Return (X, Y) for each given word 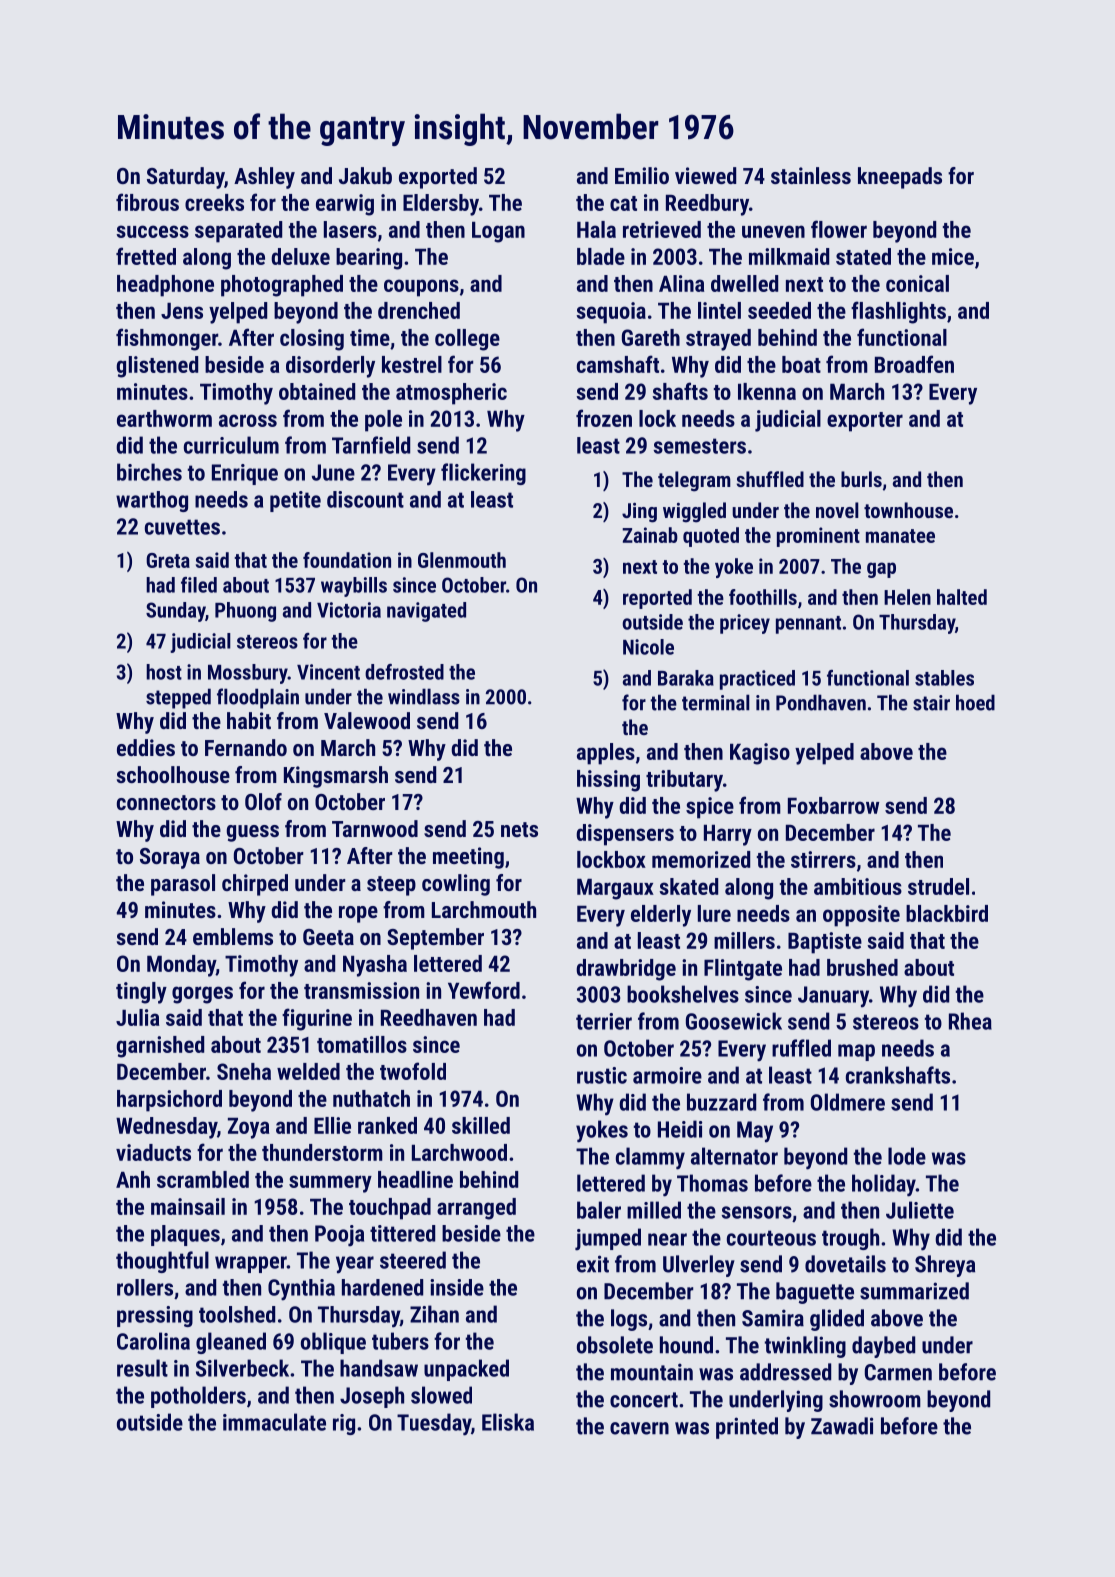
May (755, 1132)
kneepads (900, 178)
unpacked (466, 1370)
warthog (152, 501)
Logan (498, 232)
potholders (198, 1397)
